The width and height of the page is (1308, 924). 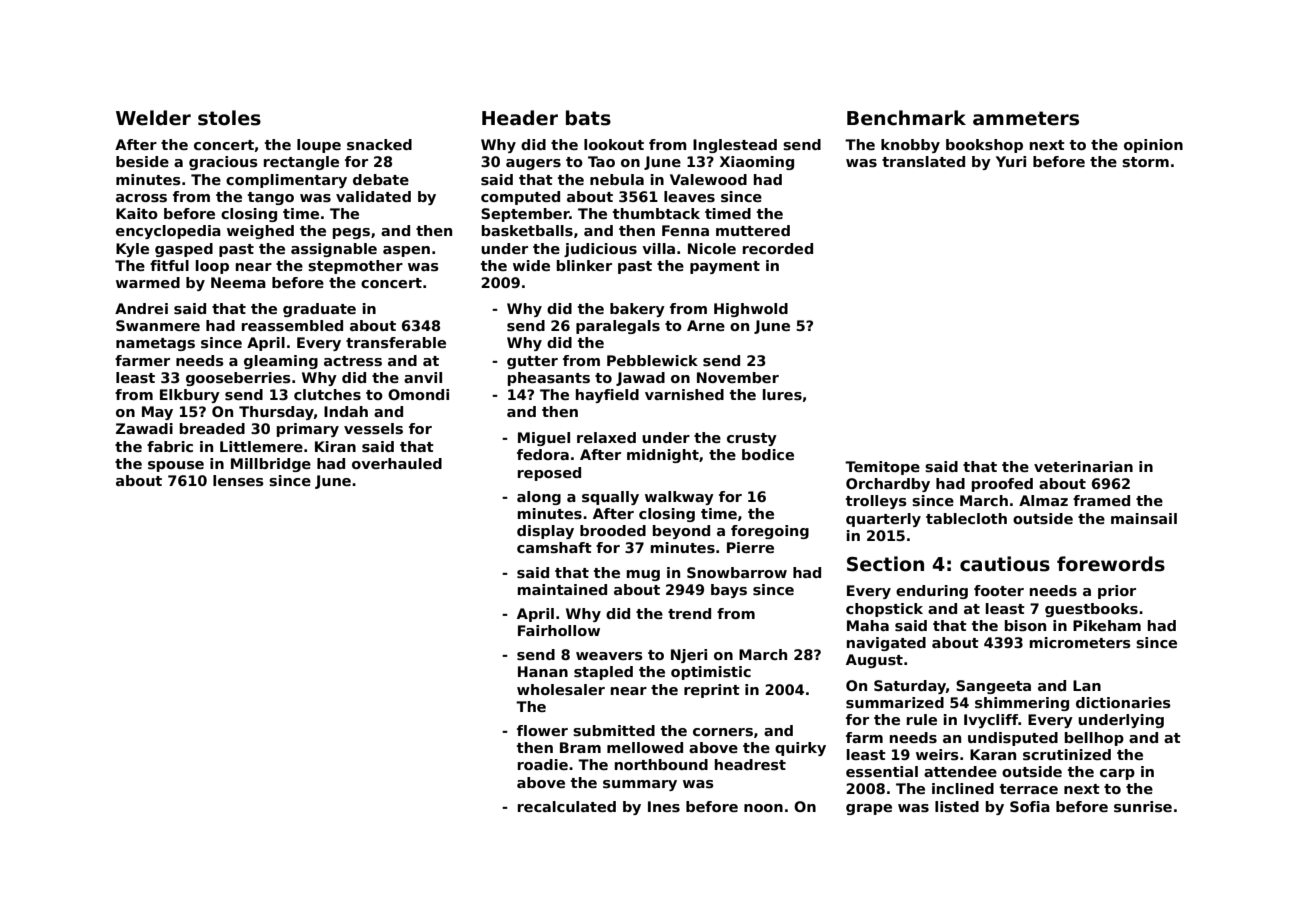 I want to click on lenses, so click(x=238, y=480).
